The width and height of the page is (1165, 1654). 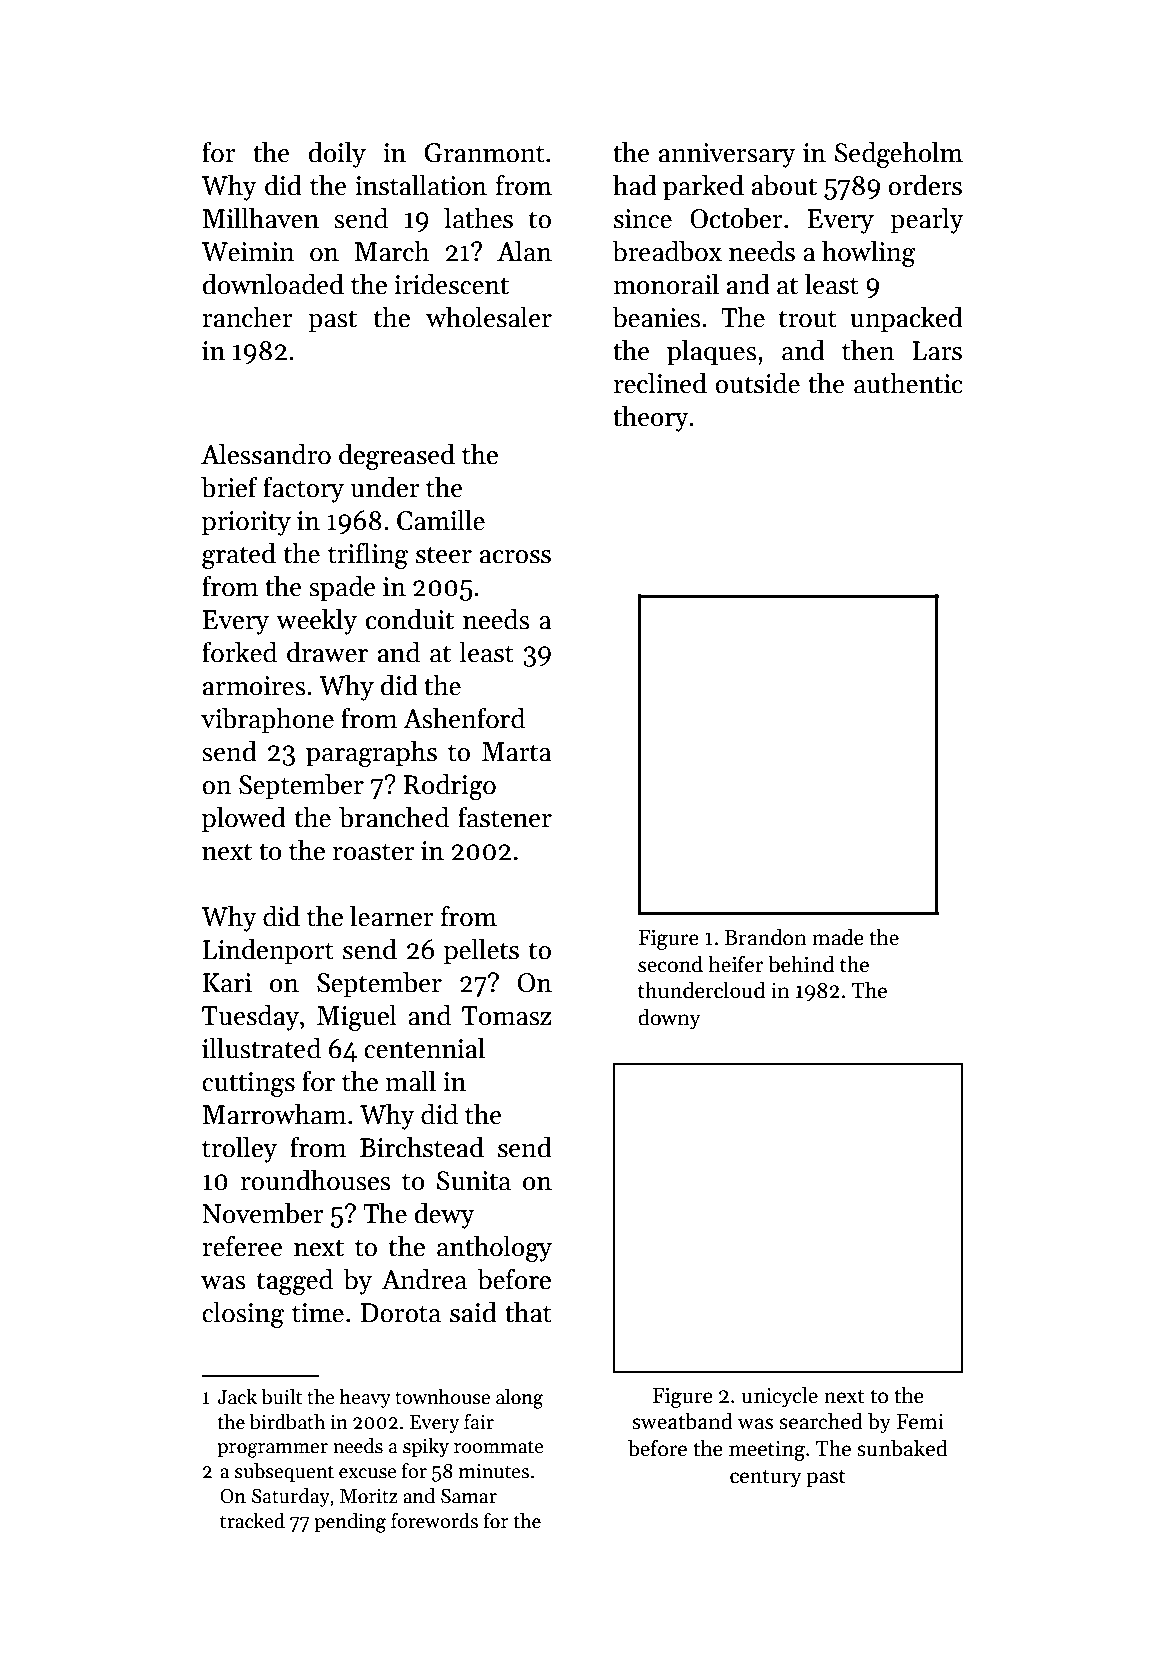 What do you see at coordinates (242, 1246) in the page?
I see `referee` at bounding box center [242, 1246].
